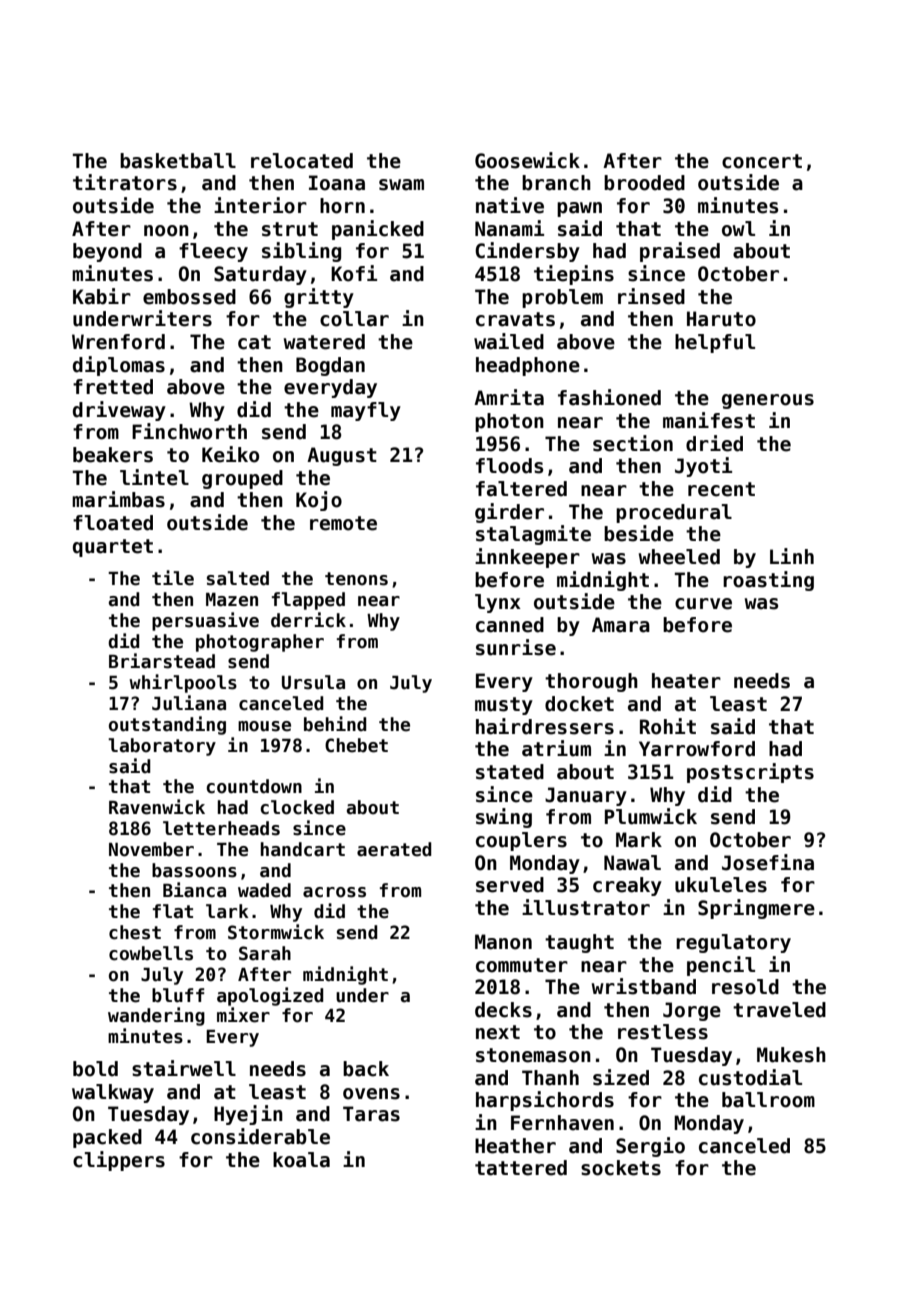  I want to click on Goosewick, so click(527, 160).
